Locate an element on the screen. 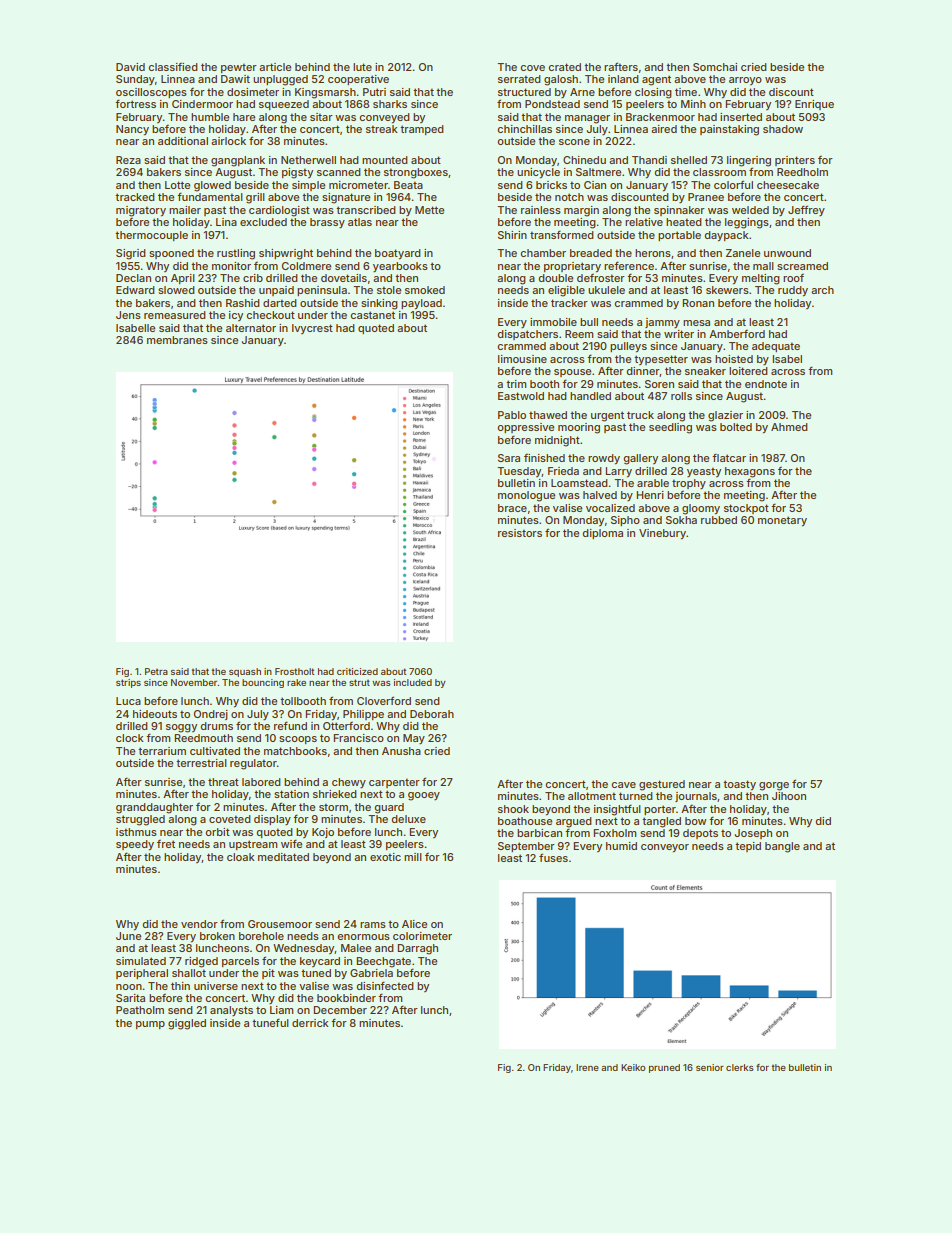  strongboxes is located at coordinates (416, 173).
